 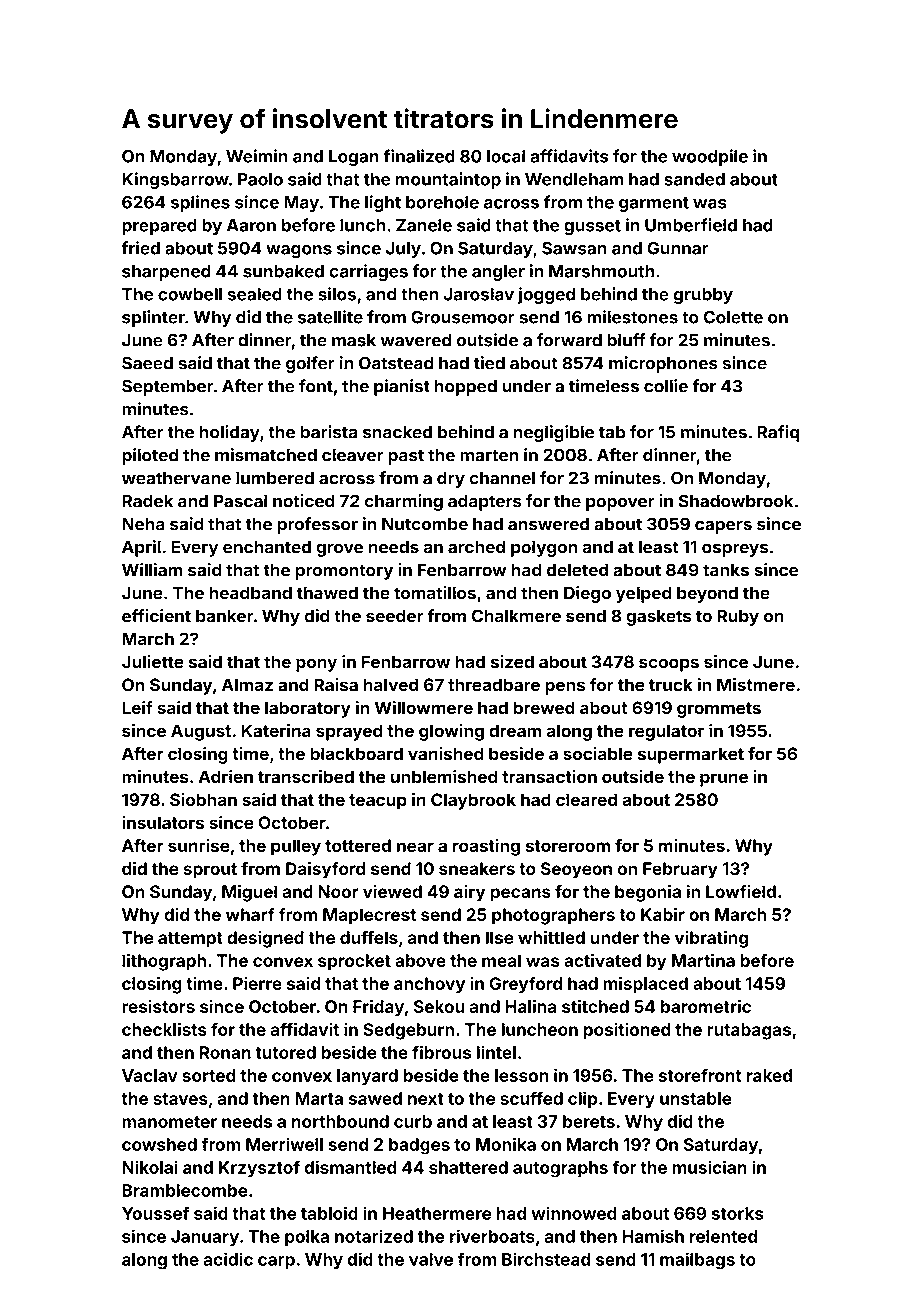 What do you see at coordinates (506, 156) in the screenshot?
I see `local` at bounding box center [506, 156].
